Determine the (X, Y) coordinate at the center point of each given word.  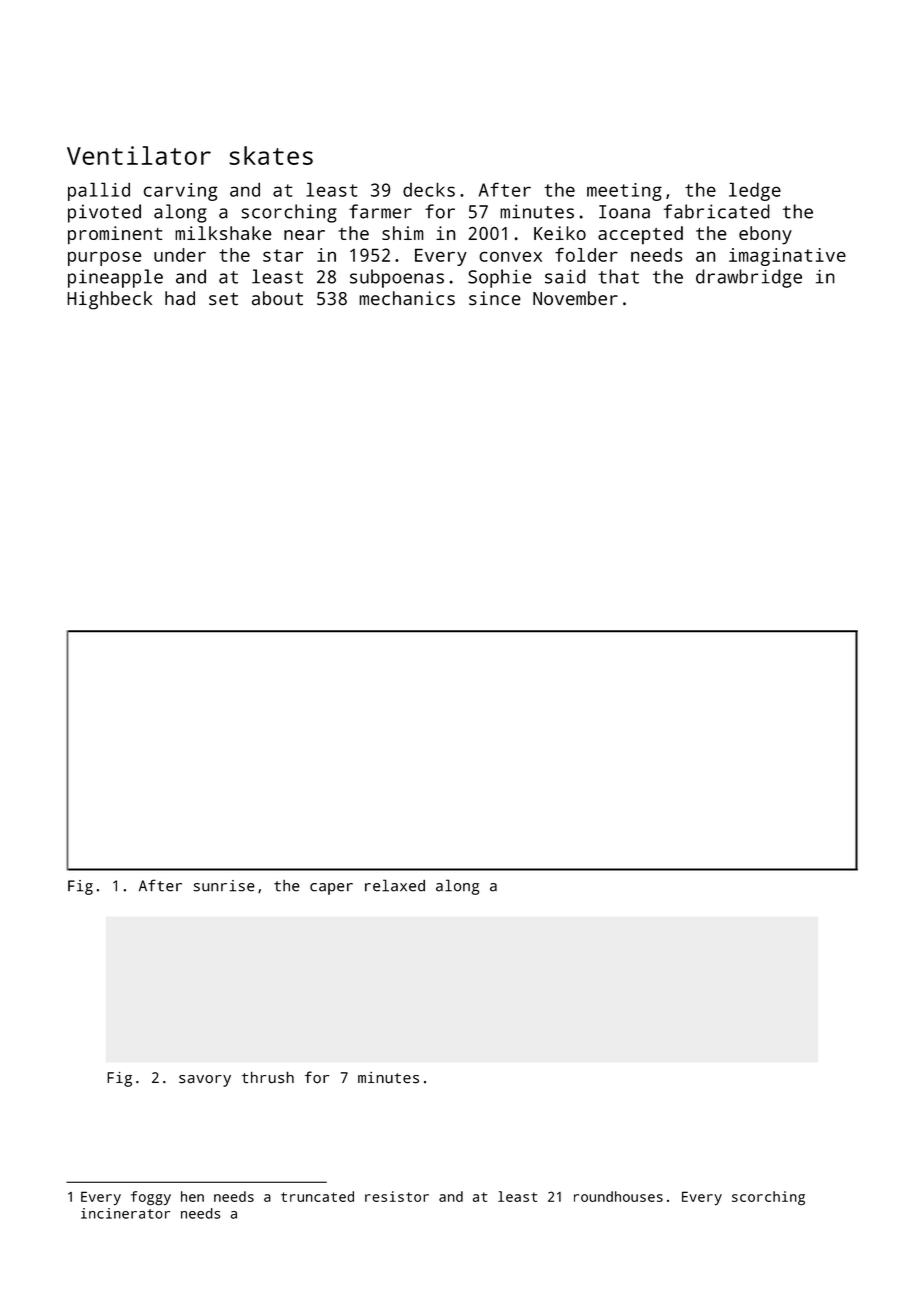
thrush (268, 1077)
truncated (317, 1196)
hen (192, 1196)
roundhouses (618, 1196)
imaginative (787, 257)
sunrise (224, 886)
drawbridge (749, 278)
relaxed (395, 885)
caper (331, 889)
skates (271, 155)
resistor (397, 1196)
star (283, 255)
